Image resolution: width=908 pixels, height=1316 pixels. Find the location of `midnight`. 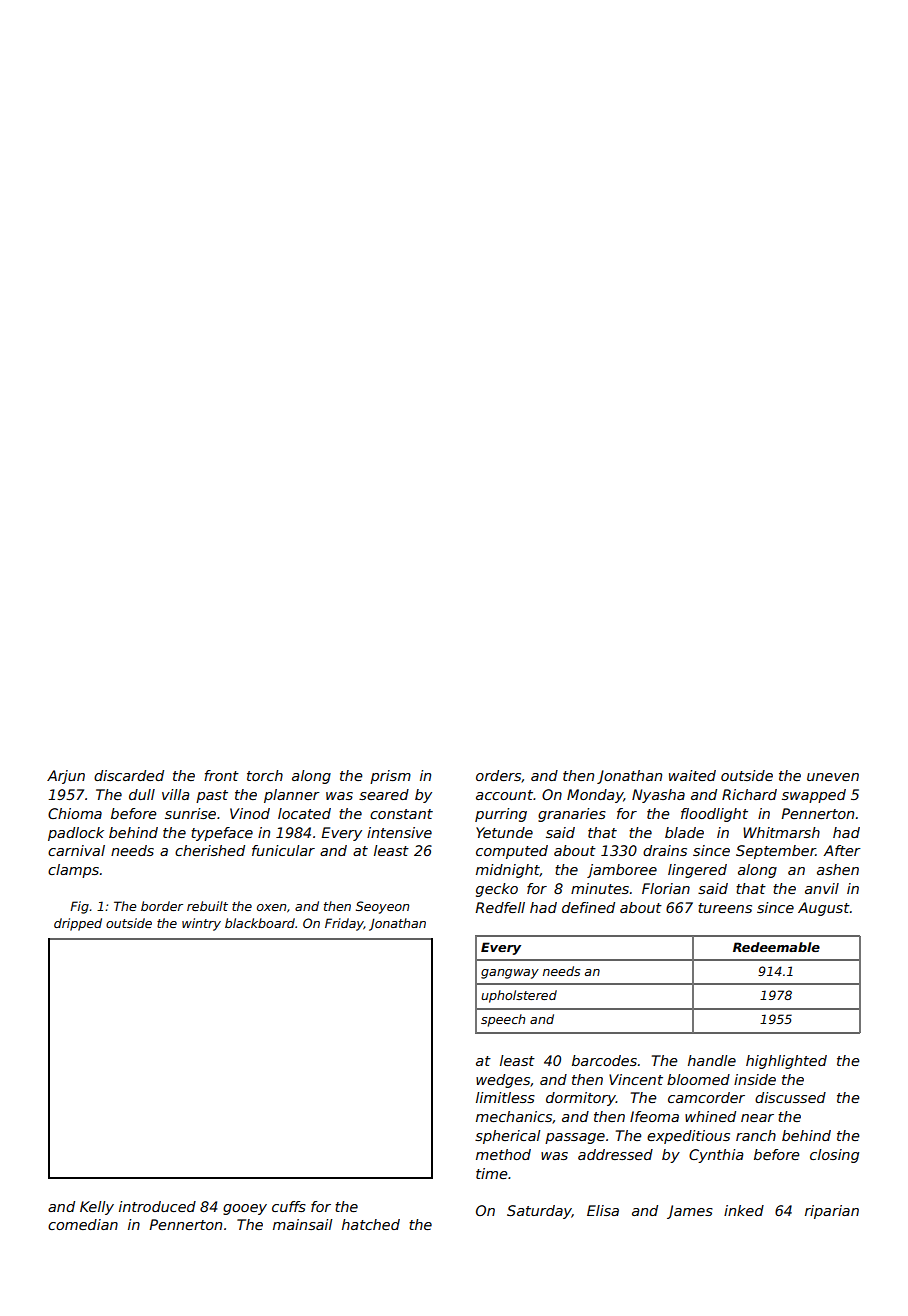

midnight is located at coordinates (508, 871).
